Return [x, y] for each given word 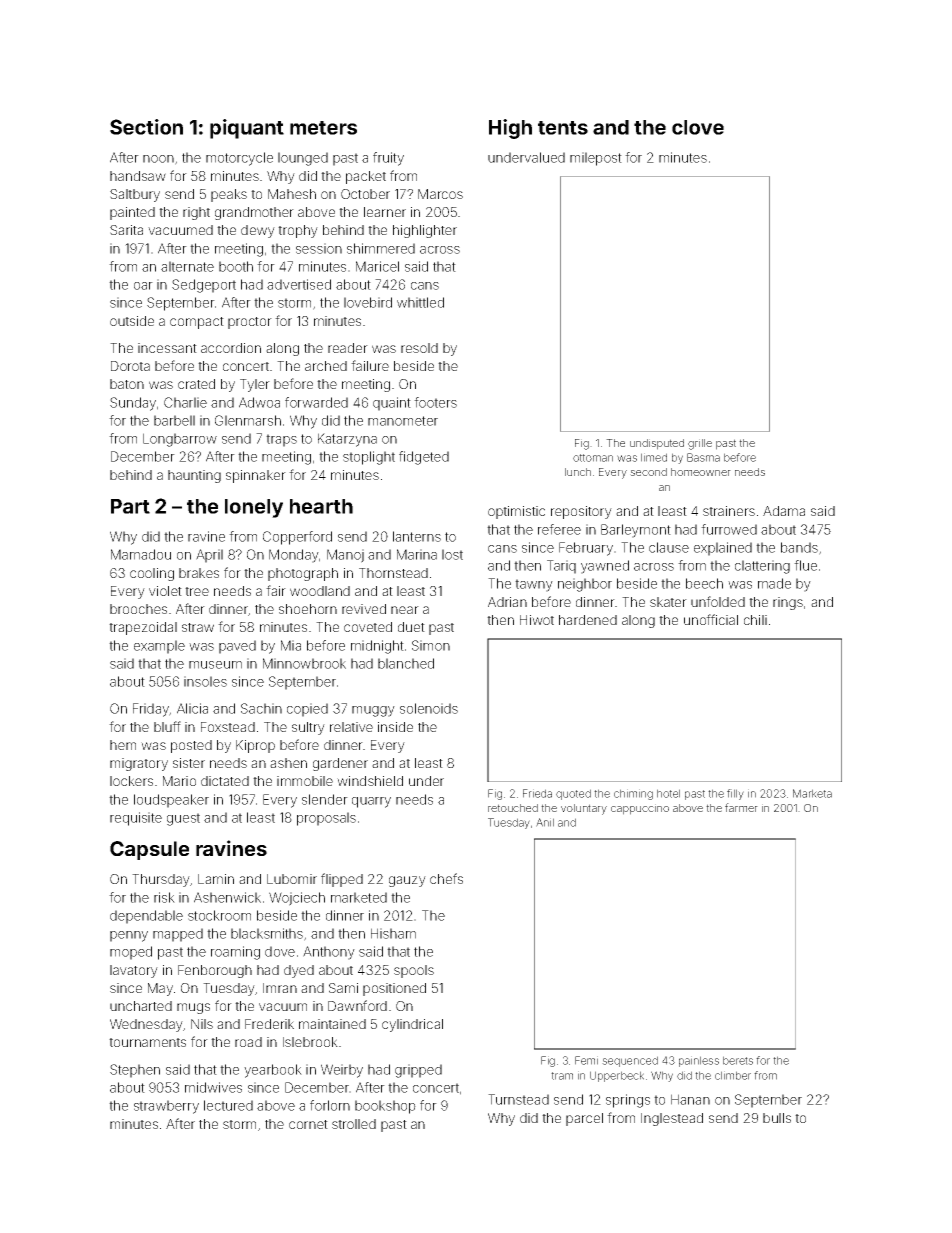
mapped [178, 935]
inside [395, 727]
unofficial [711, 619]
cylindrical [412, 1025]
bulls [777, 1118]
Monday [294, 556]
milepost [596, 159]
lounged [303, 159]
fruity [388, 159]
